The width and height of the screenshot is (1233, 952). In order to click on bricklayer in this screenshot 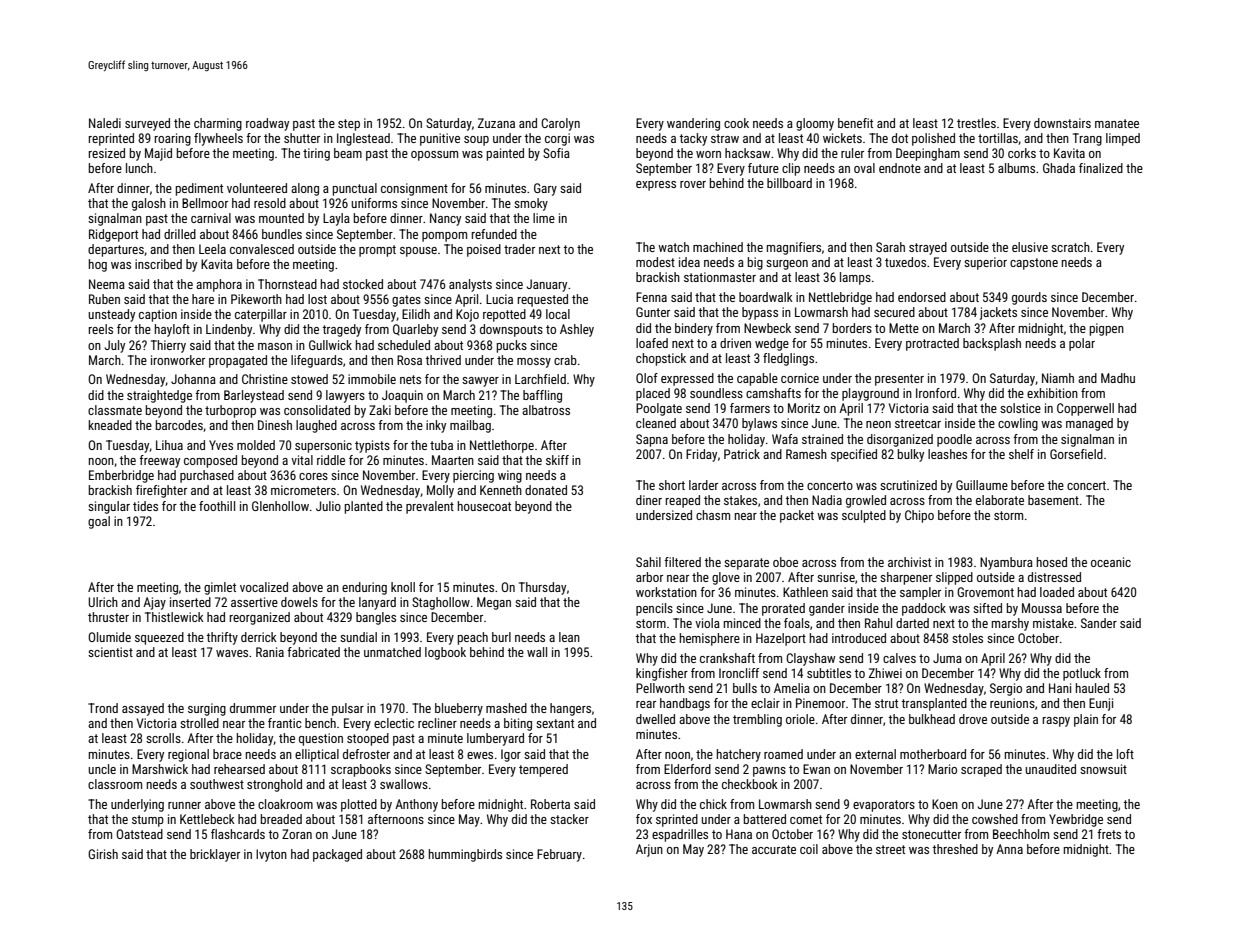, I will do `click(215, 855)`.
